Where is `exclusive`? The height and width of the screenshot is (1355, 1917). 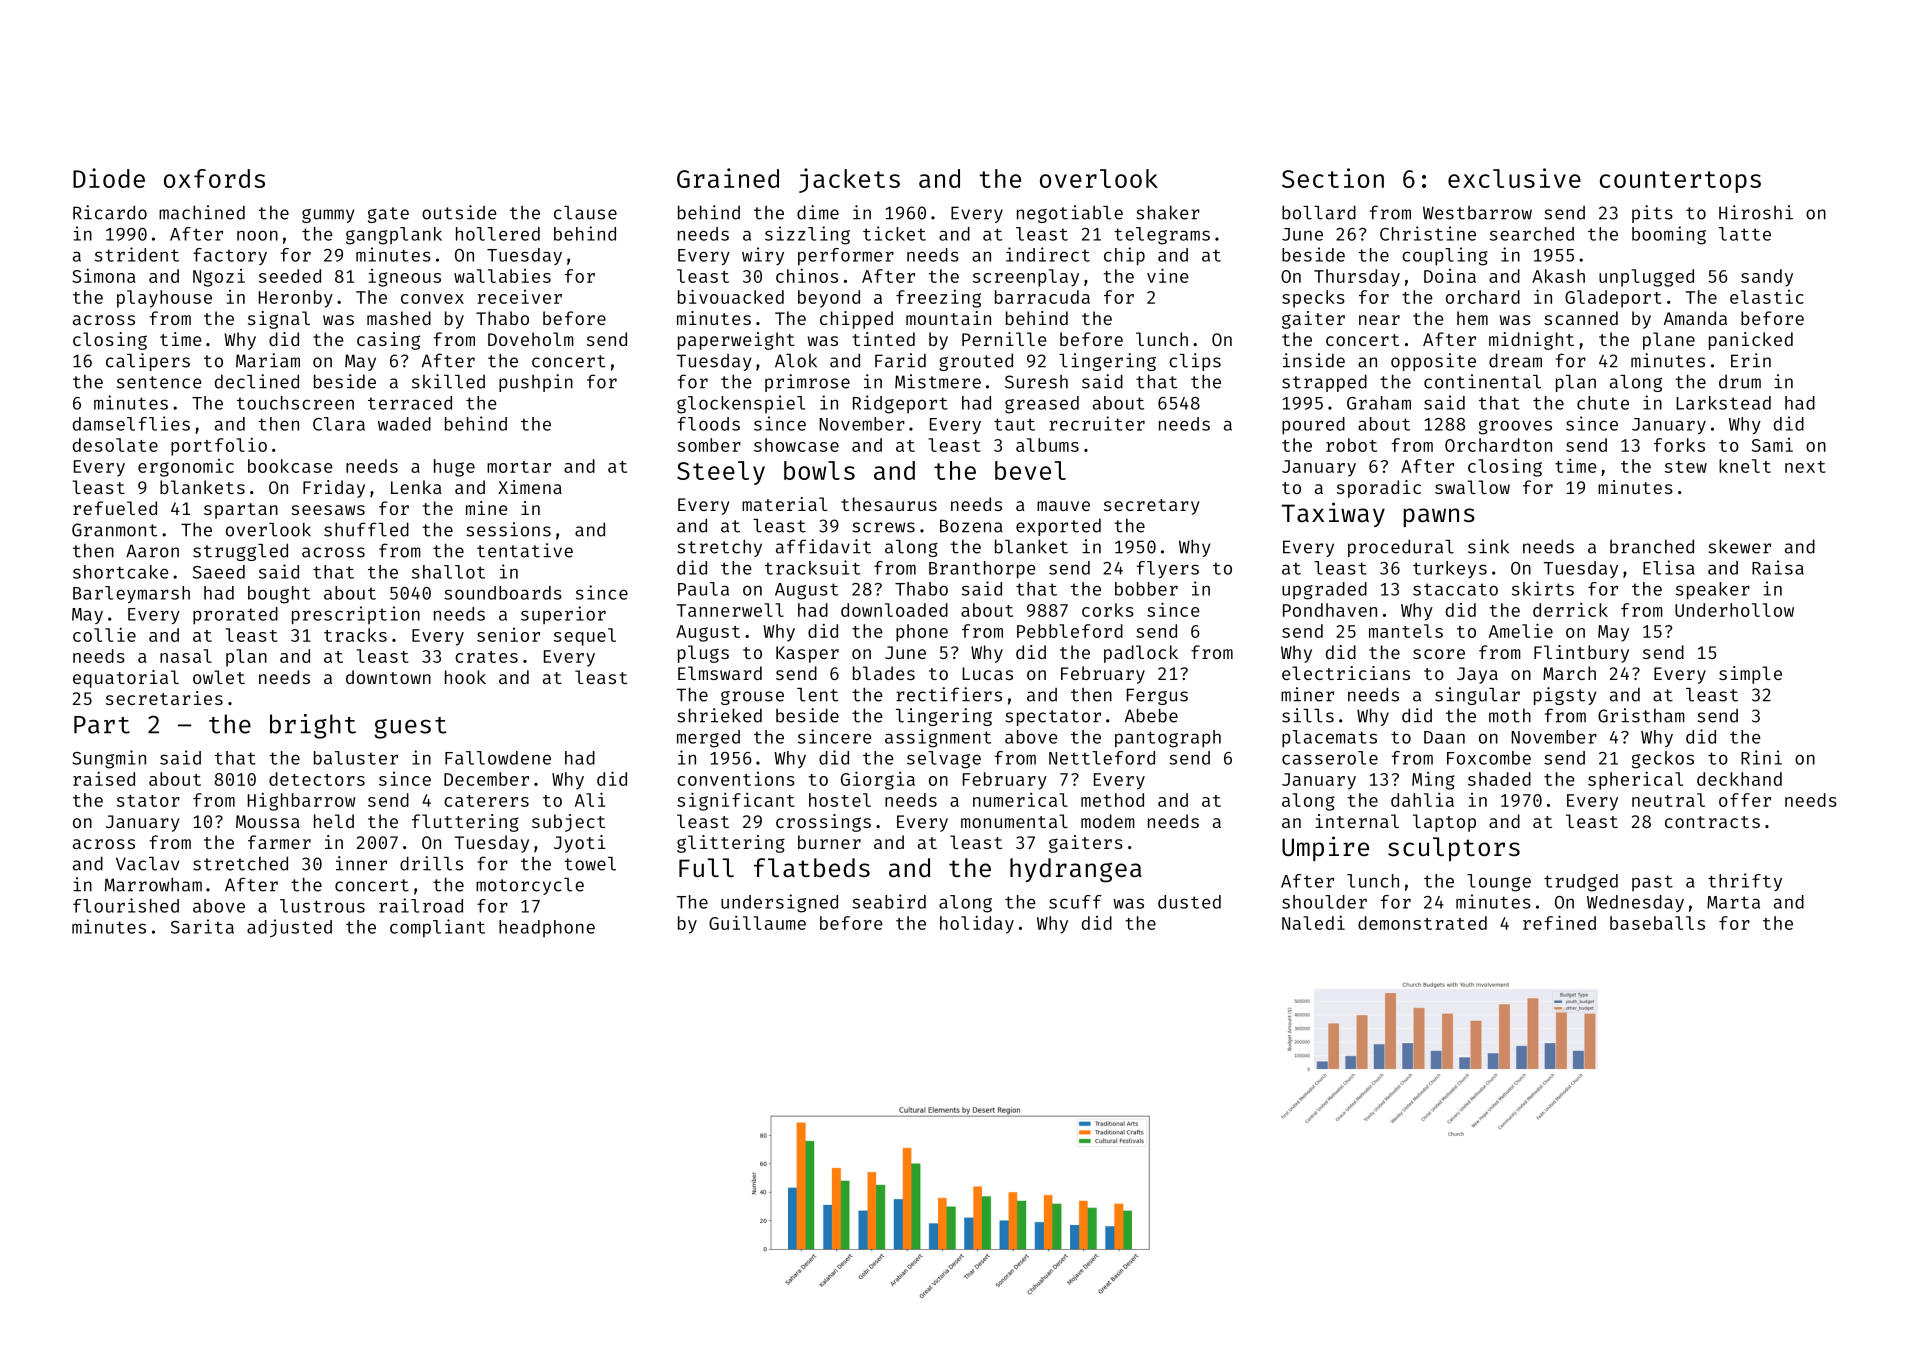 exclusive is located at coordinates (1514, 178).
